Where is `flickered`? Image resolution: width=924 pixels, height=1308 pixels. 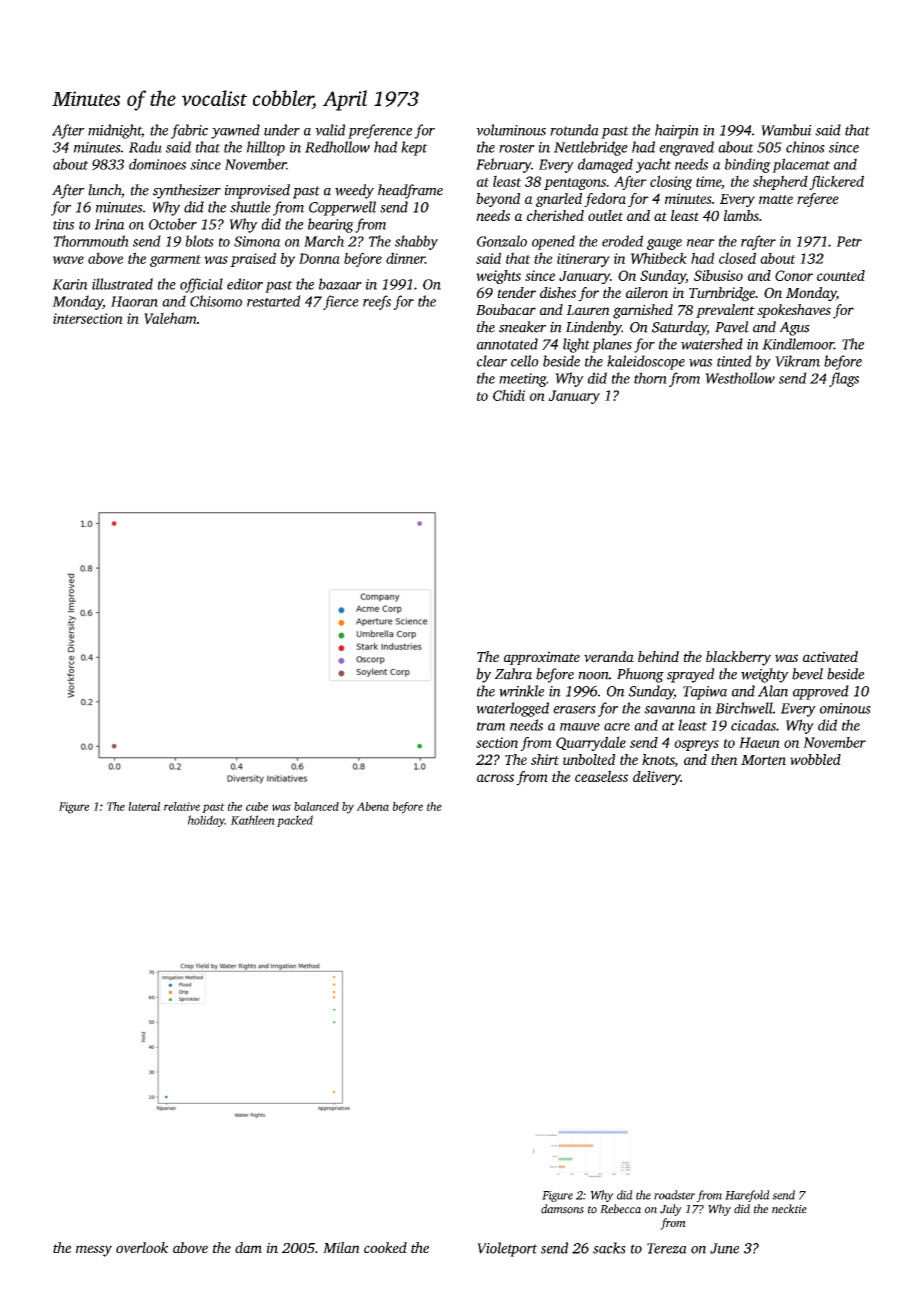 flickered is located at coordinates (836, 182).
